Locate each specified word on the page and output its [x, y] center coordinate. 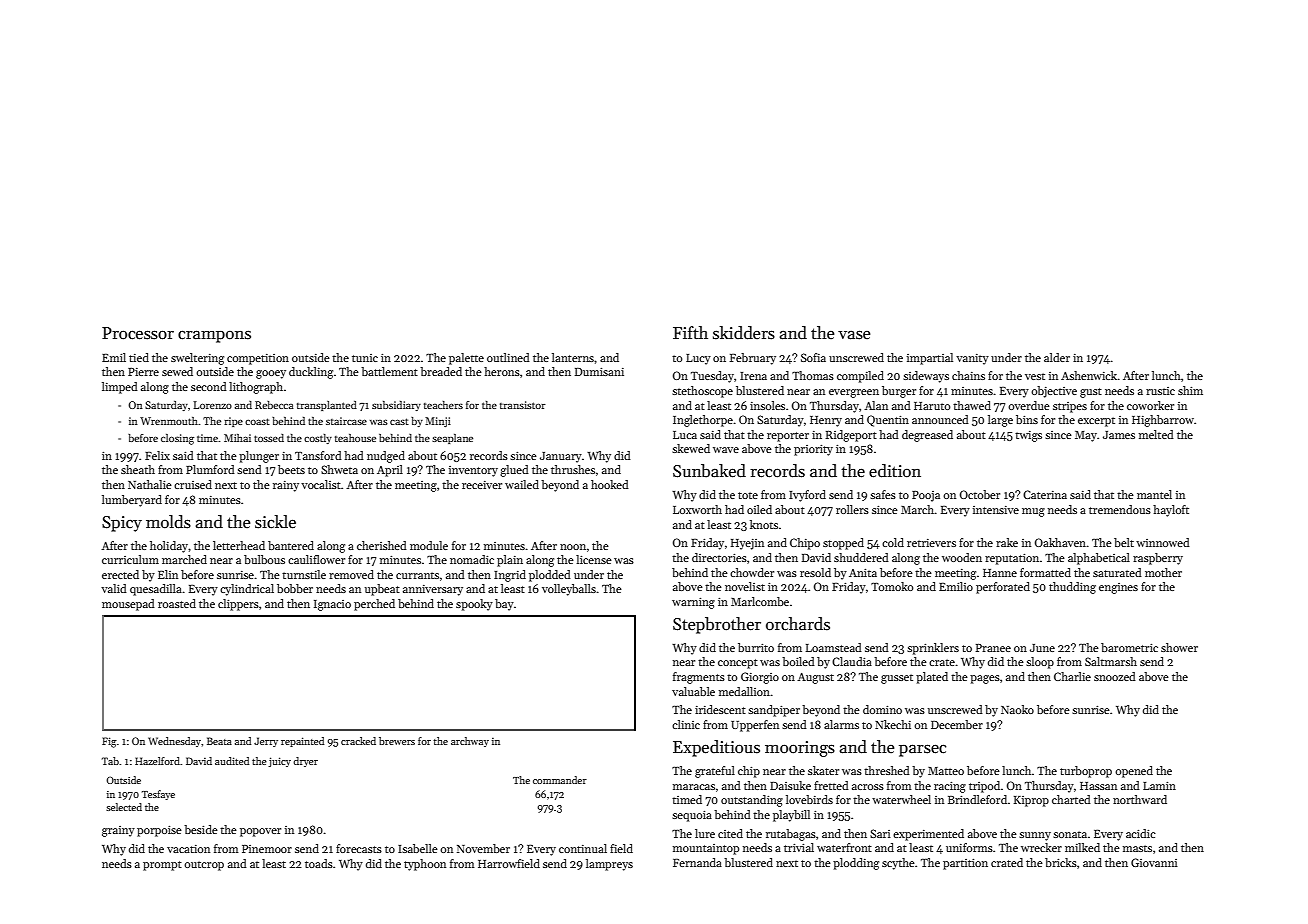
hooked [610, 484]
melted [1156, 434]
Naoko [1017, 709]
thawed [972, 405]
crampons [214, 336]
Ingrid [510, 576]
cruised [193, 484]
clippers [238, 605]
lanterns [573, 357]
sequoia [692, 816]
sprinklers [933, 649]
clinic [686, 724]
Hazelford [157, 761]
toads [319, 863]
